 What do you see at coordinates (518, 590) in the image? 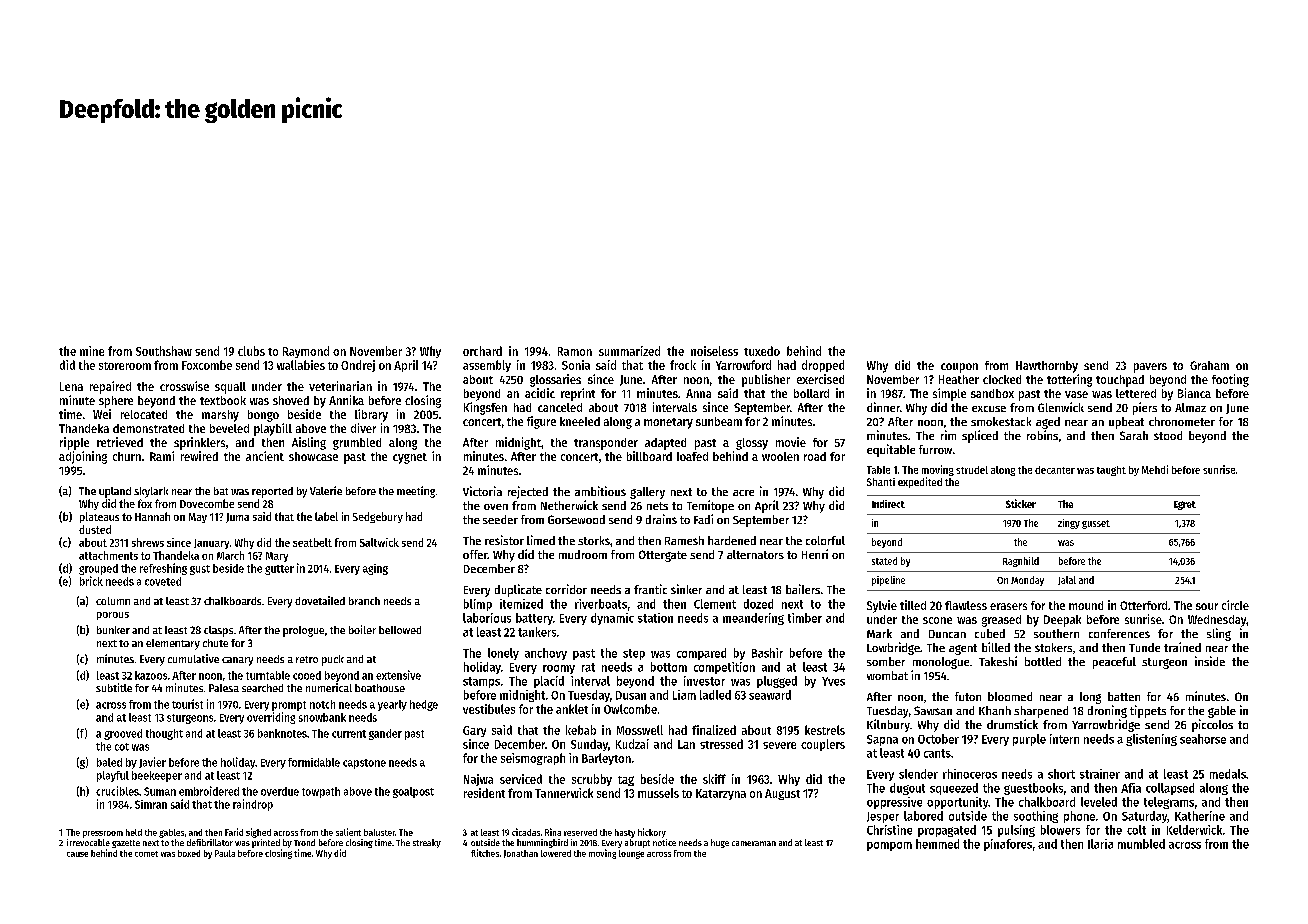
I see `duplicate` at bounding box center [518, 590].
